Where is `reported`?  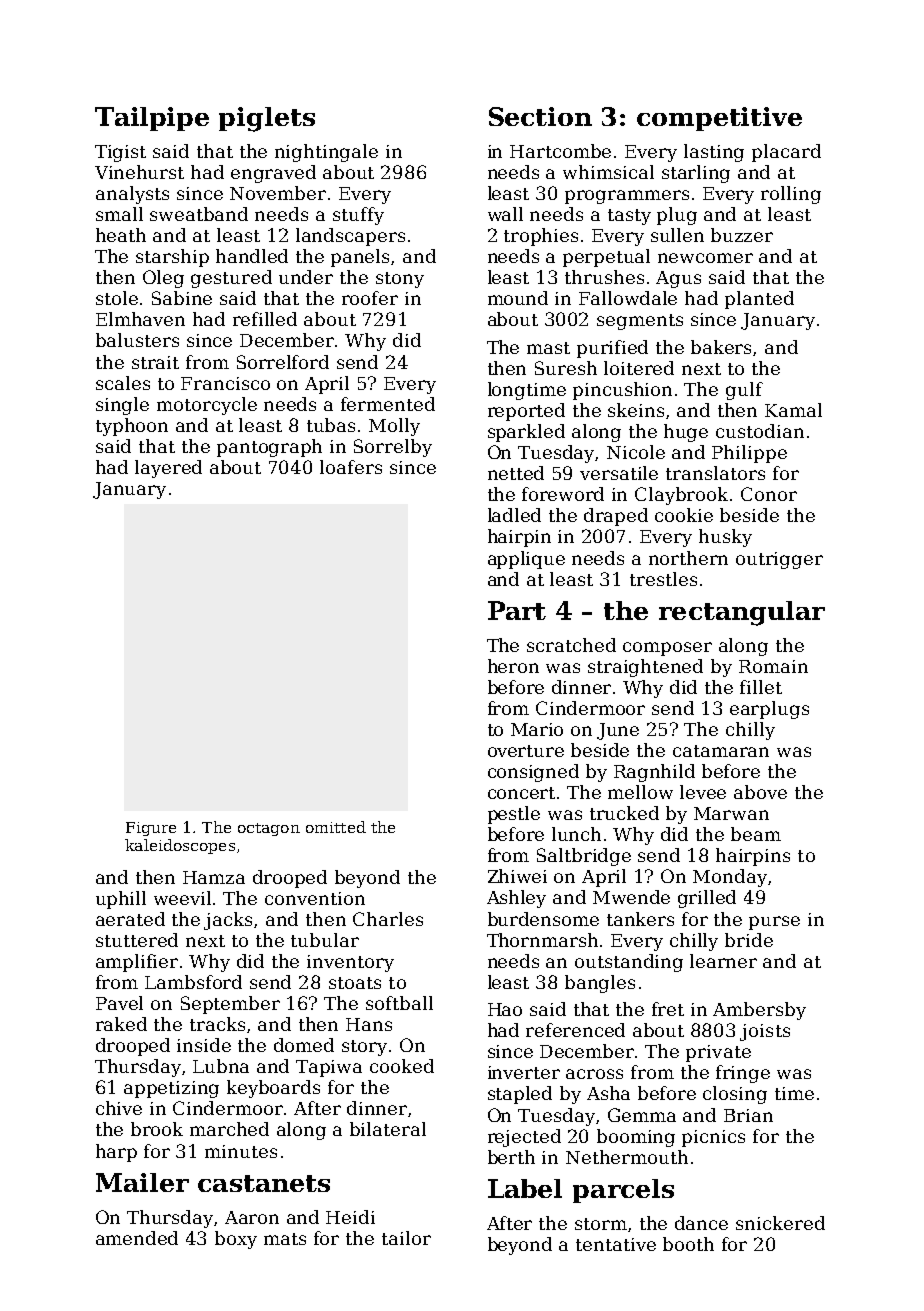
reported is located at coordinates (526, 412).
